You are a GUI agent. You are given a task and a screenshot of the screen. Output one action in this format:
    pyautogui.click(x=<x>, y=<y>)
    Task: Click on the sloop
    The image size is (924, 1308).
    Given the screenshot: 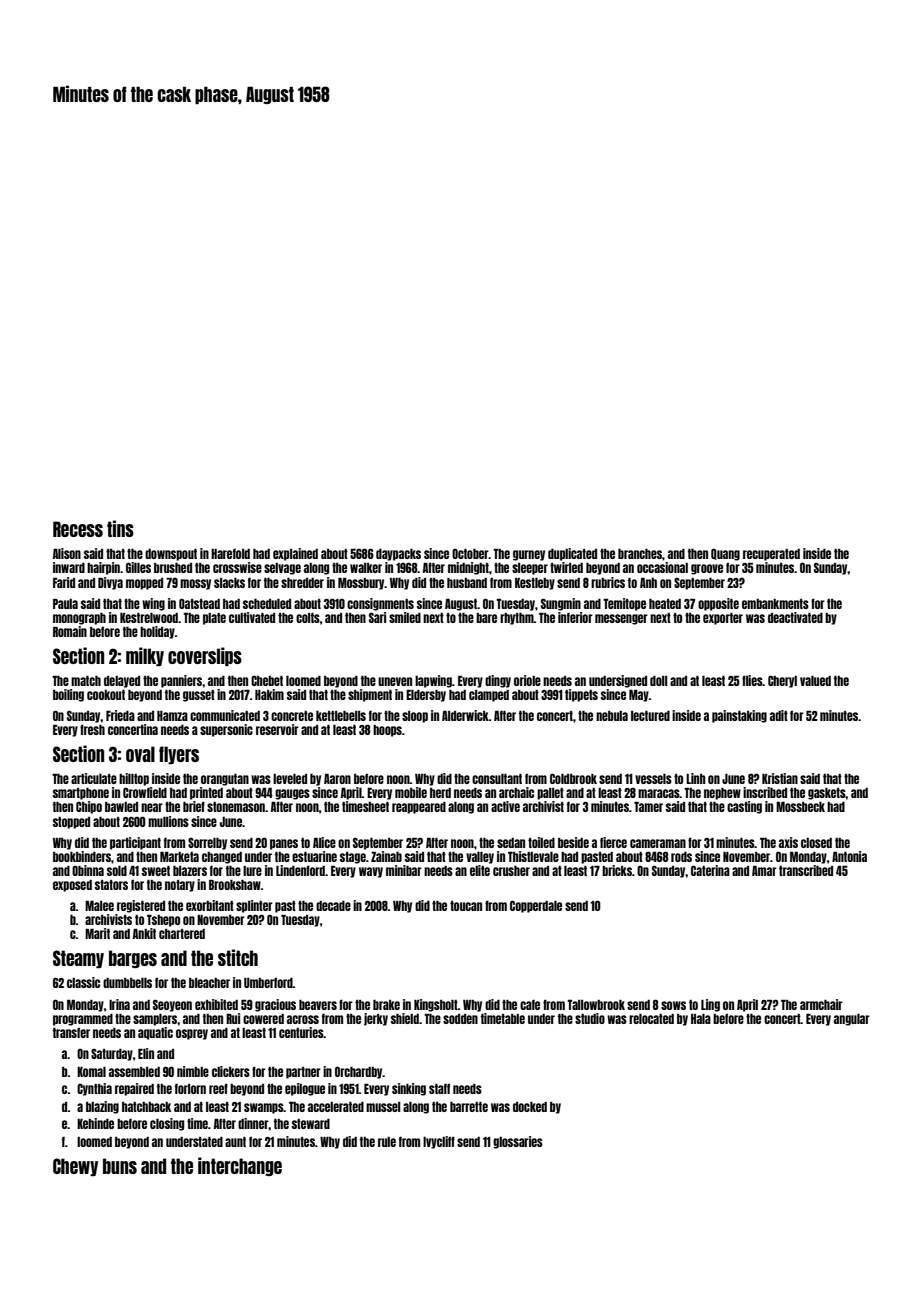 What is the action you would take?
    pyautogui.click(x=415, y=717)
